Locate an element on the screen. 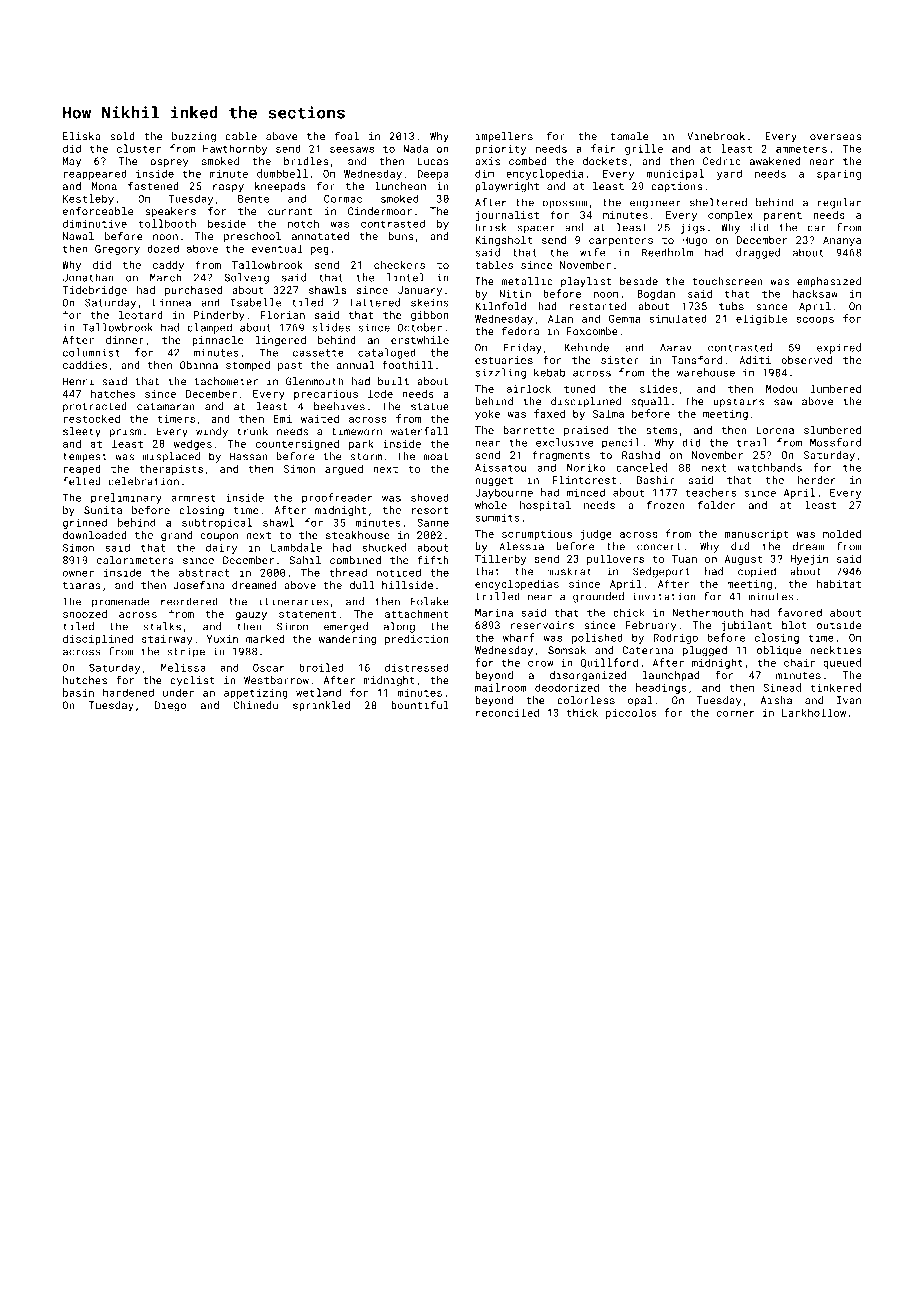  tachometer is located at coordinates (226, 381).
